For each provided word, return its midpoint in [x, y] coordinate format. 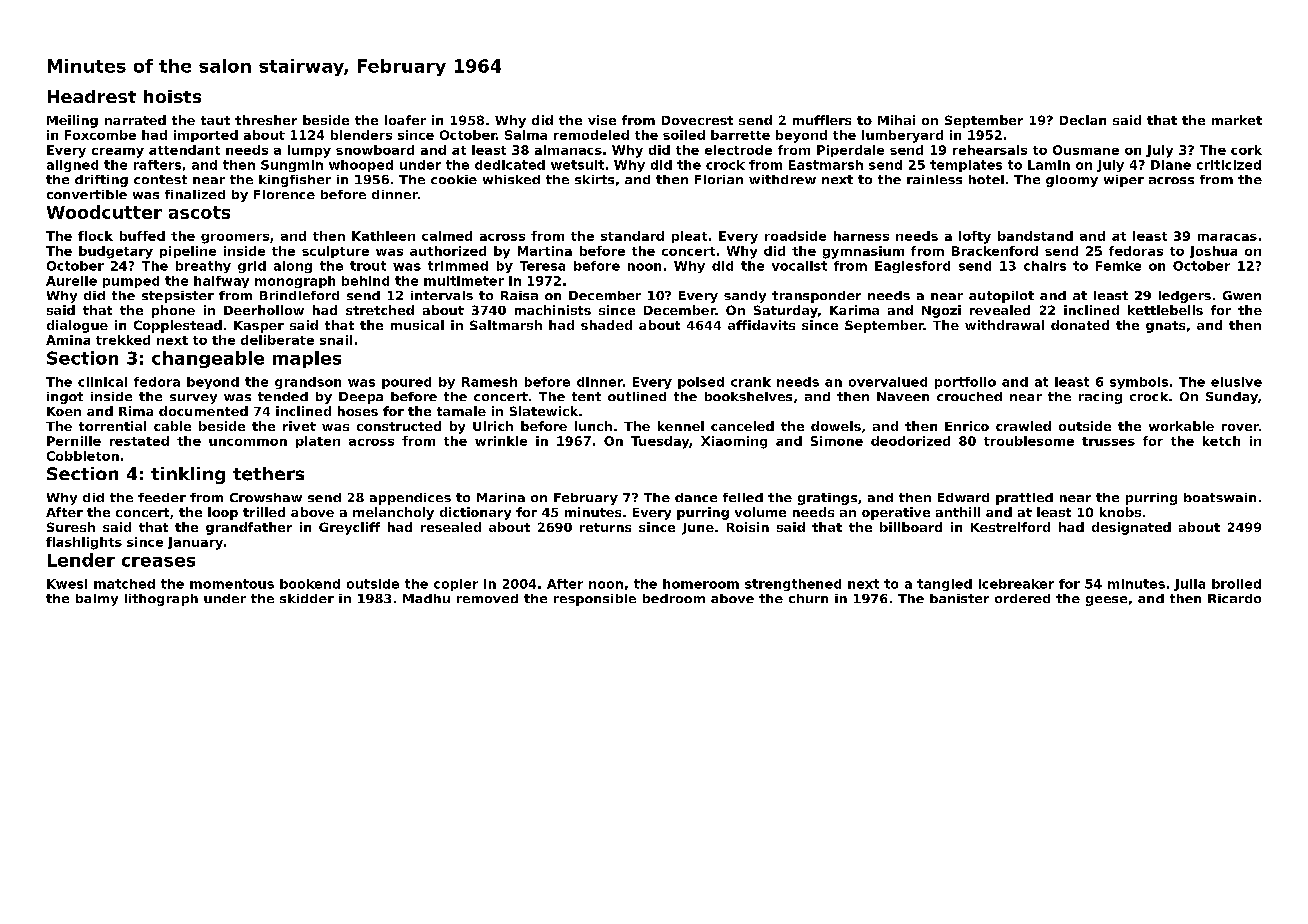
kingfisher [295, 181]
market [1237, 120]
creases [158, 562]
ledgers [1185, 297]
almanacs [568, 150]
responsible [595, 600]
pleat [689, 237]
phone [173, 311]
